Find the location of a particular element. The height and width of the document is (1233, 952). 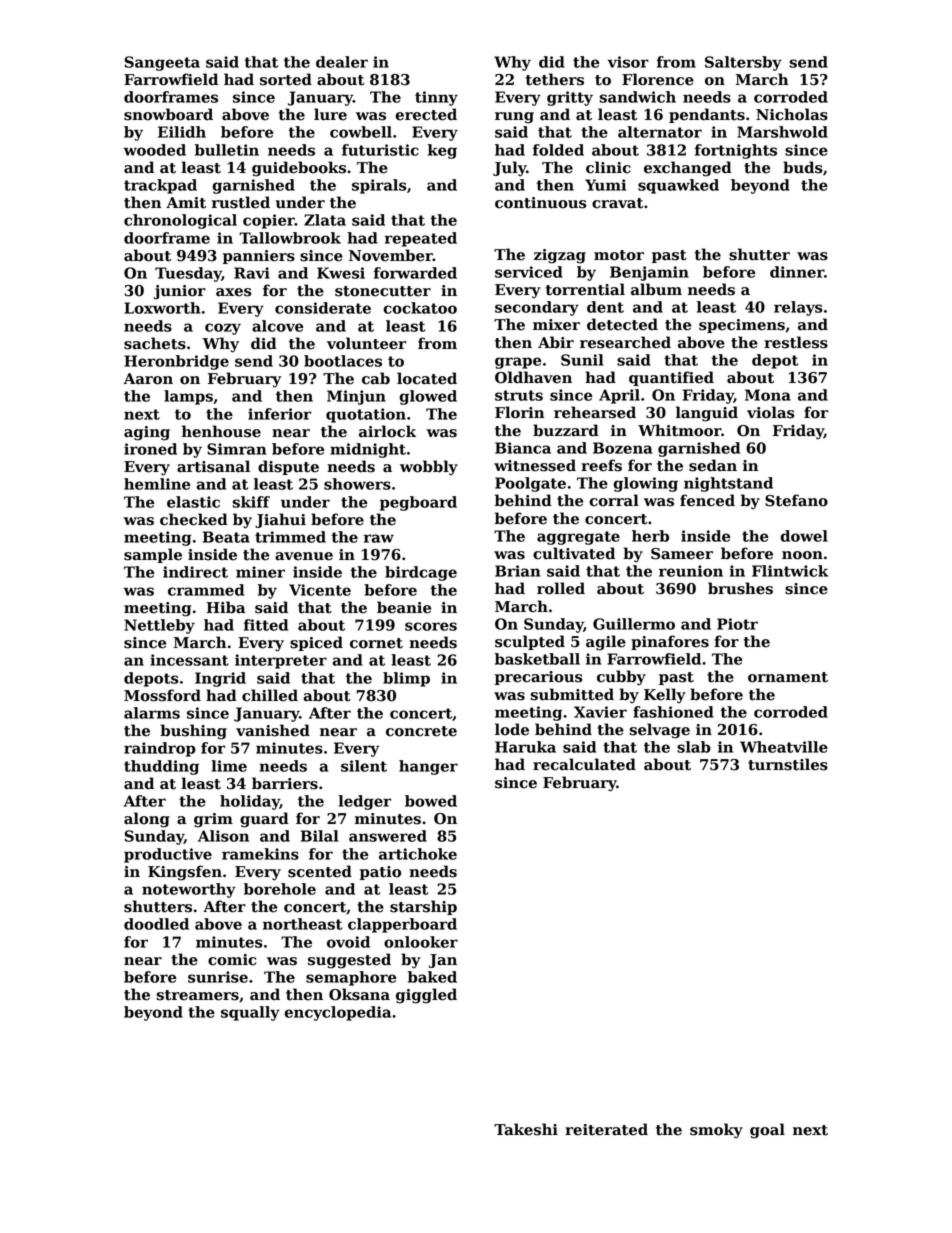

Piotr is located at coordinates (737, 624).
